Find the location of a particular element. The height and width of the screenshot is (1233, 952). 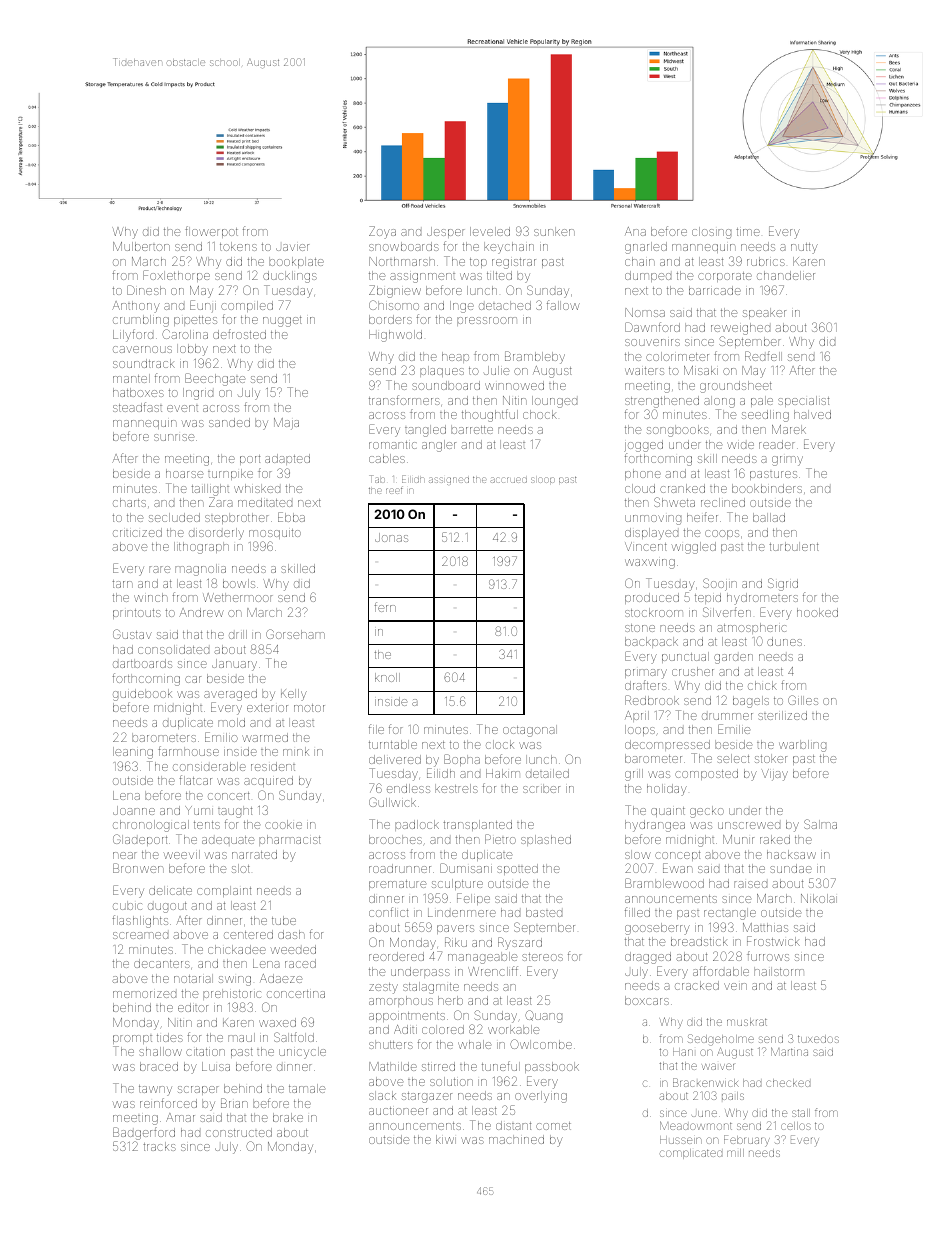

brooches is located at coordinates (395, 839).
